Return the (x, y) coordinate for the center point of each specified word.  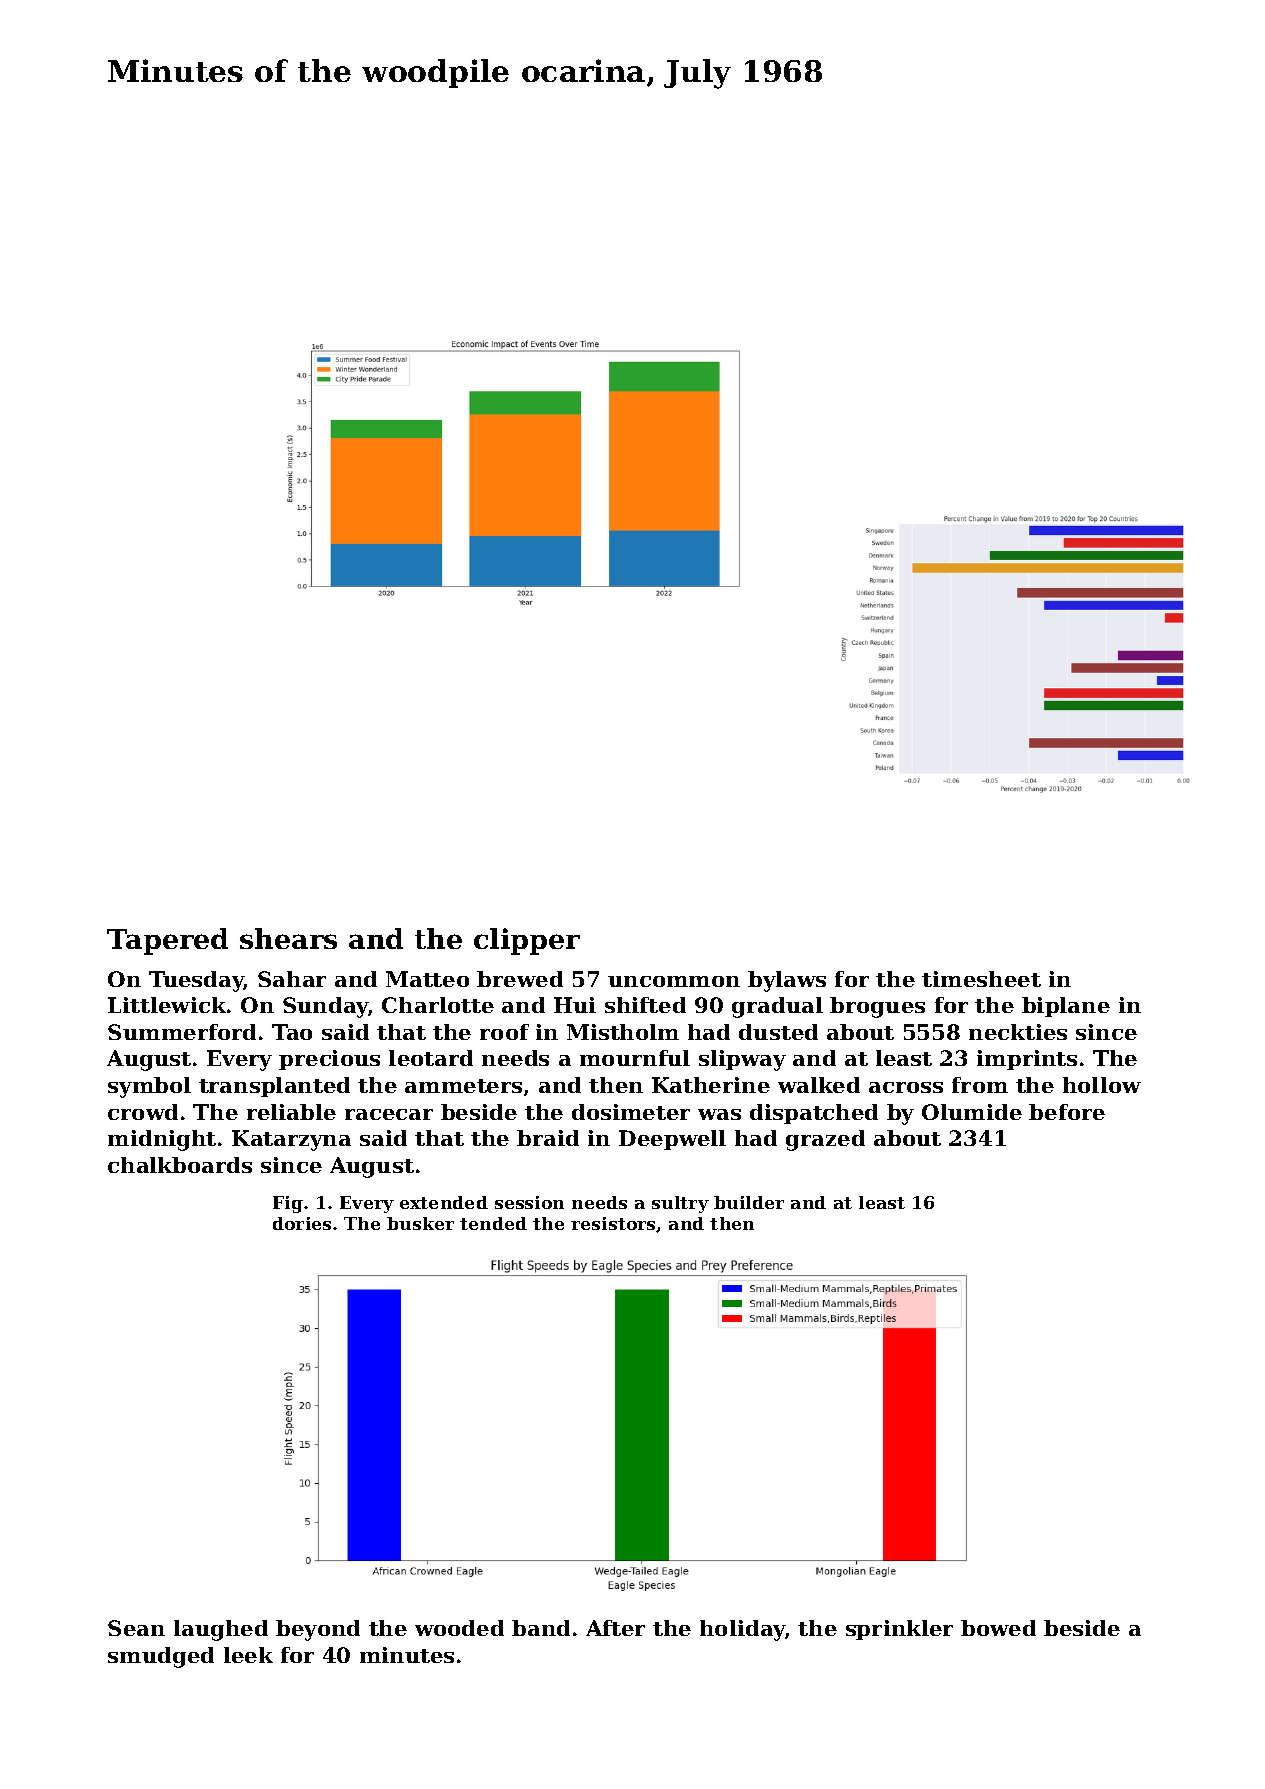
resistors (613, 1223)
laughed (221, 1630)
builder (749, 1202)
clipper (527, 941)
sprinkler (899, 1630)
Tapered (167, 941)
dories (302, 1223)
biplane (1066, 1007)
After (615, 1628)
